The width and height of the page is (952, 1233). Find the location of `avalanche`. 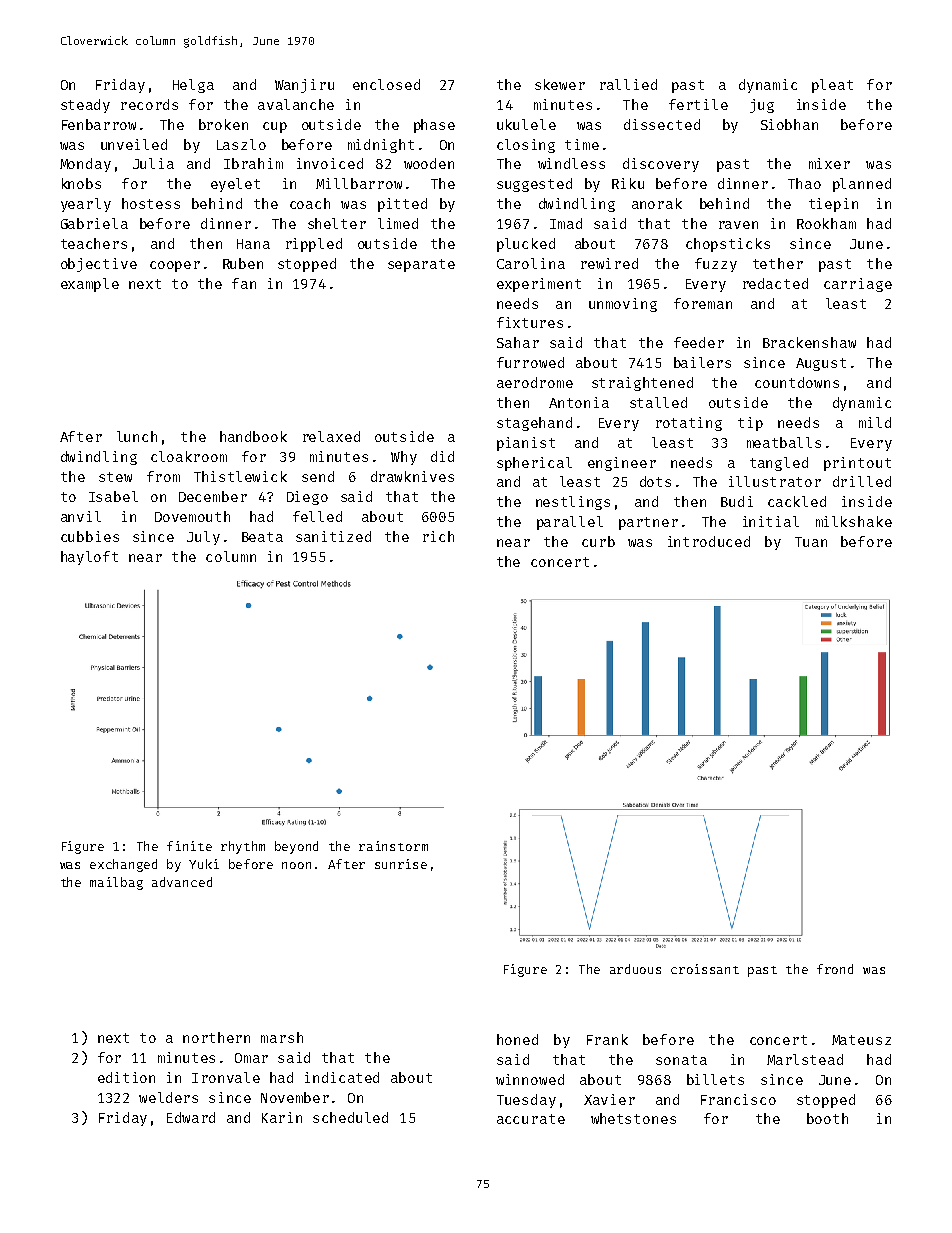

avalanche is located at coordinates (296, 104).
